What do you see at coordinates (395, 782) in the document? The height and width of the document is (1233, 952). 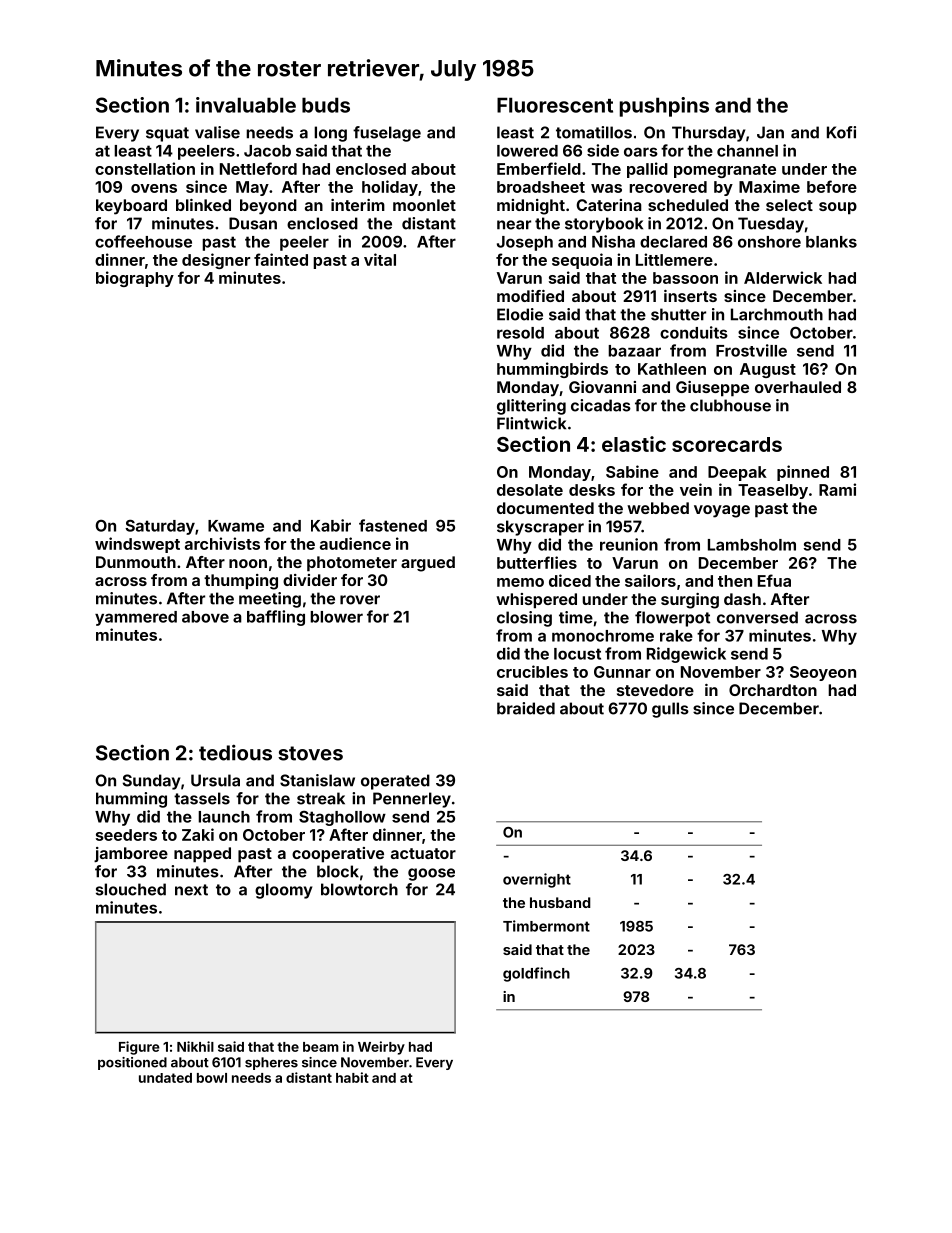 I see `operated` at bounding box center [395, 782].
